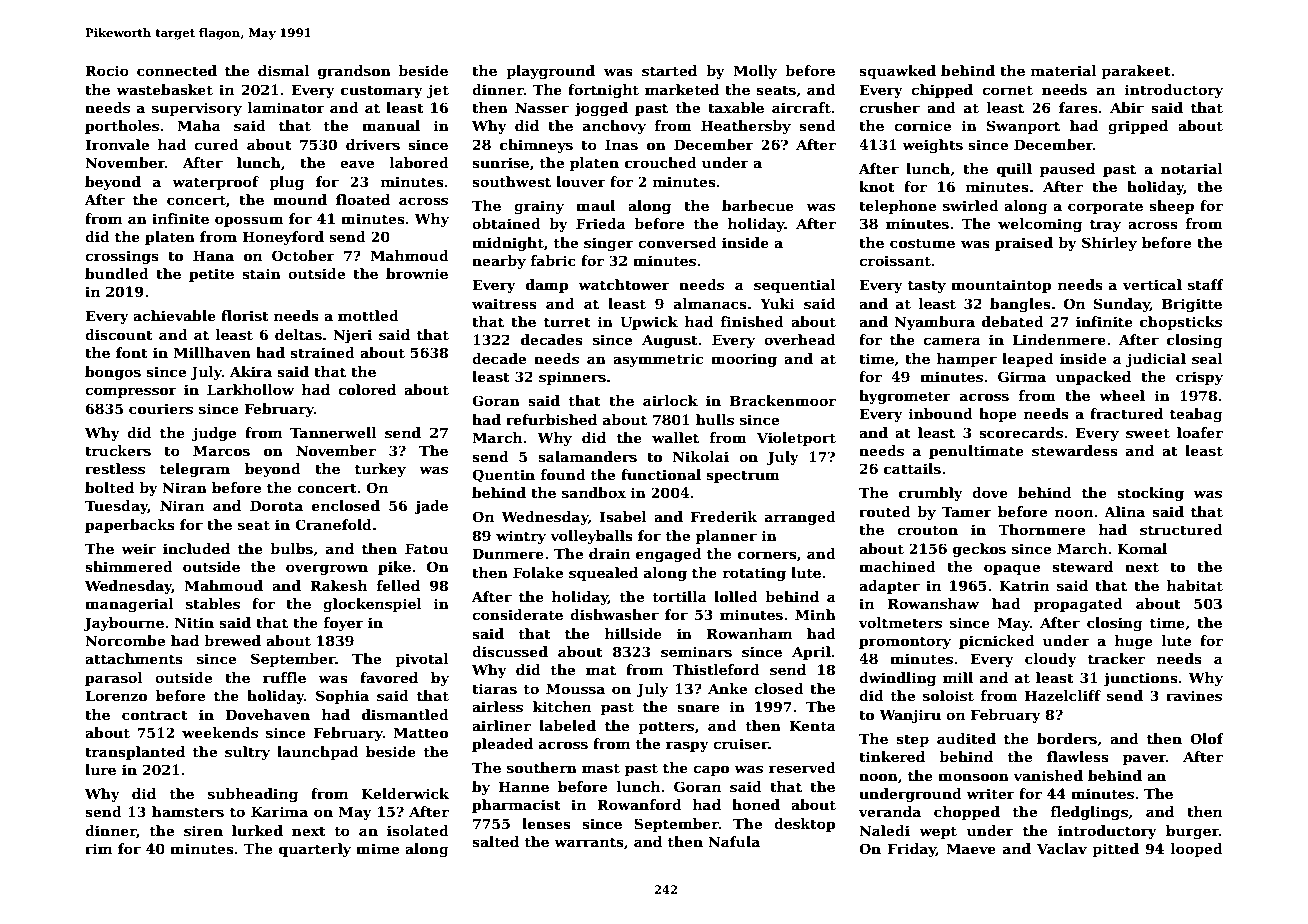 Image resolution: width=1308 pixels, height=924 pixels. I want to click on wastebasket, so click(164, 89).
